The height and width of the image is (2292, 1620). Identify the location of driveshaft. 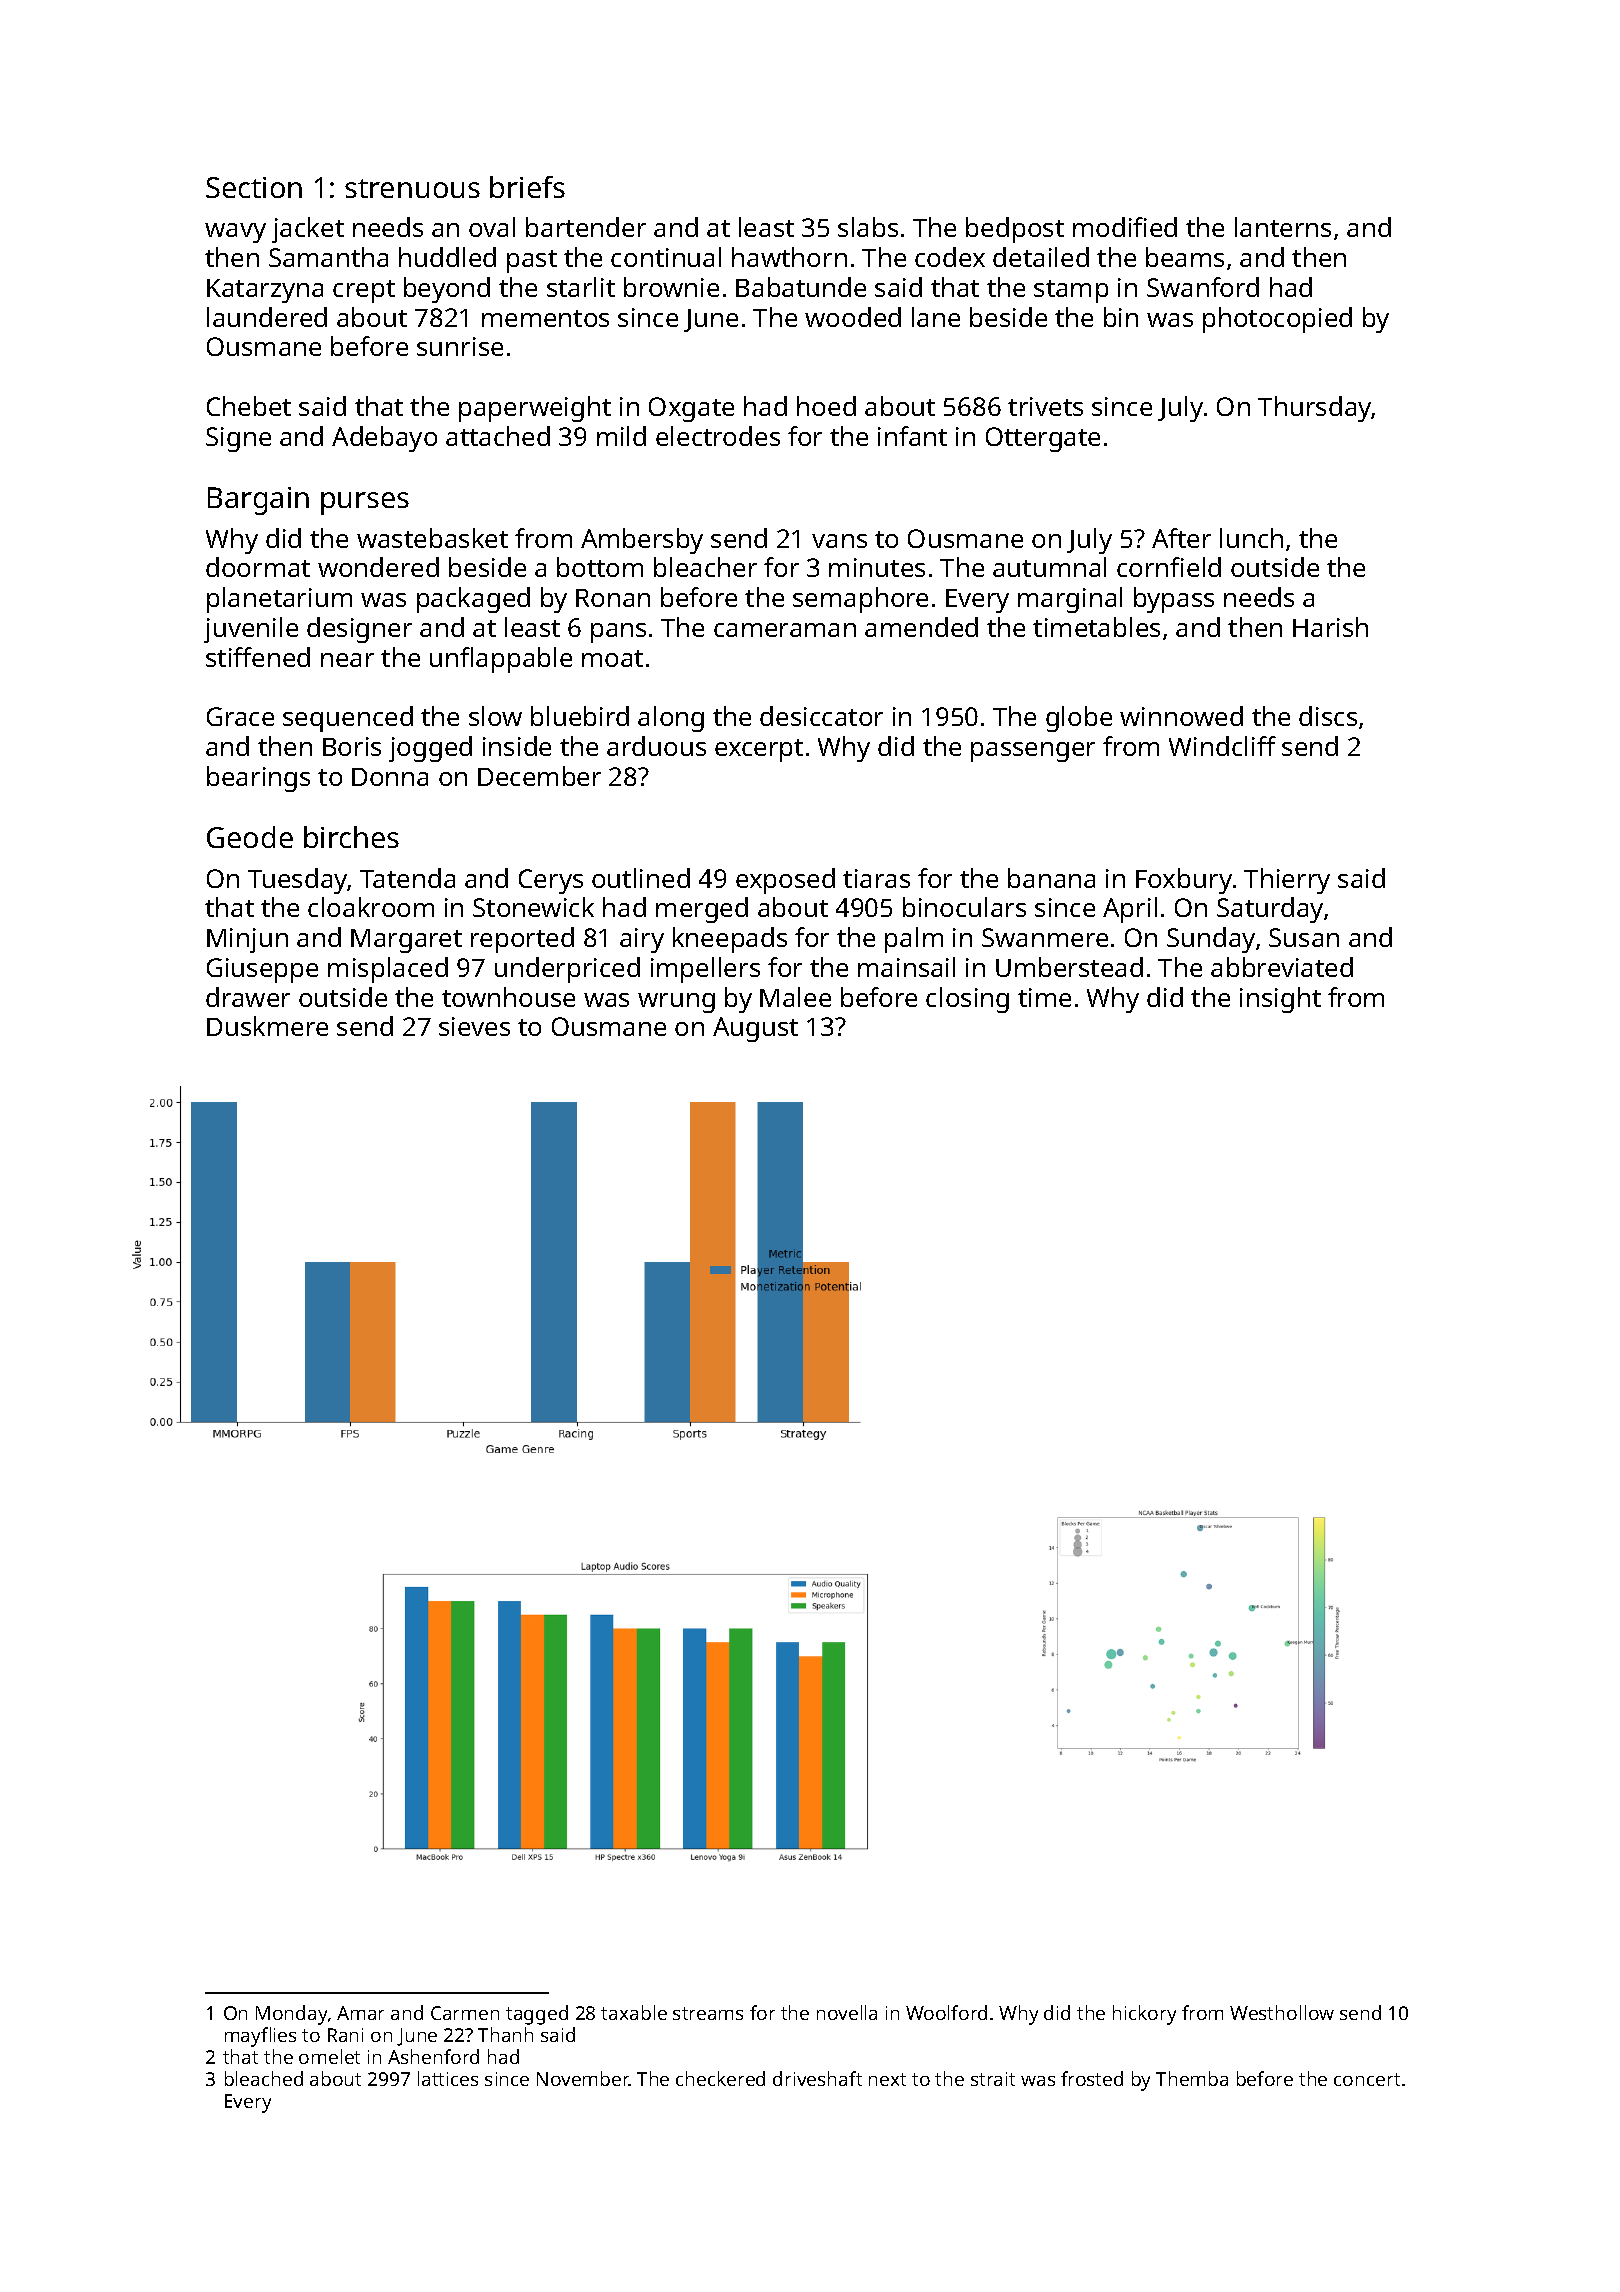
(817, 2078).
